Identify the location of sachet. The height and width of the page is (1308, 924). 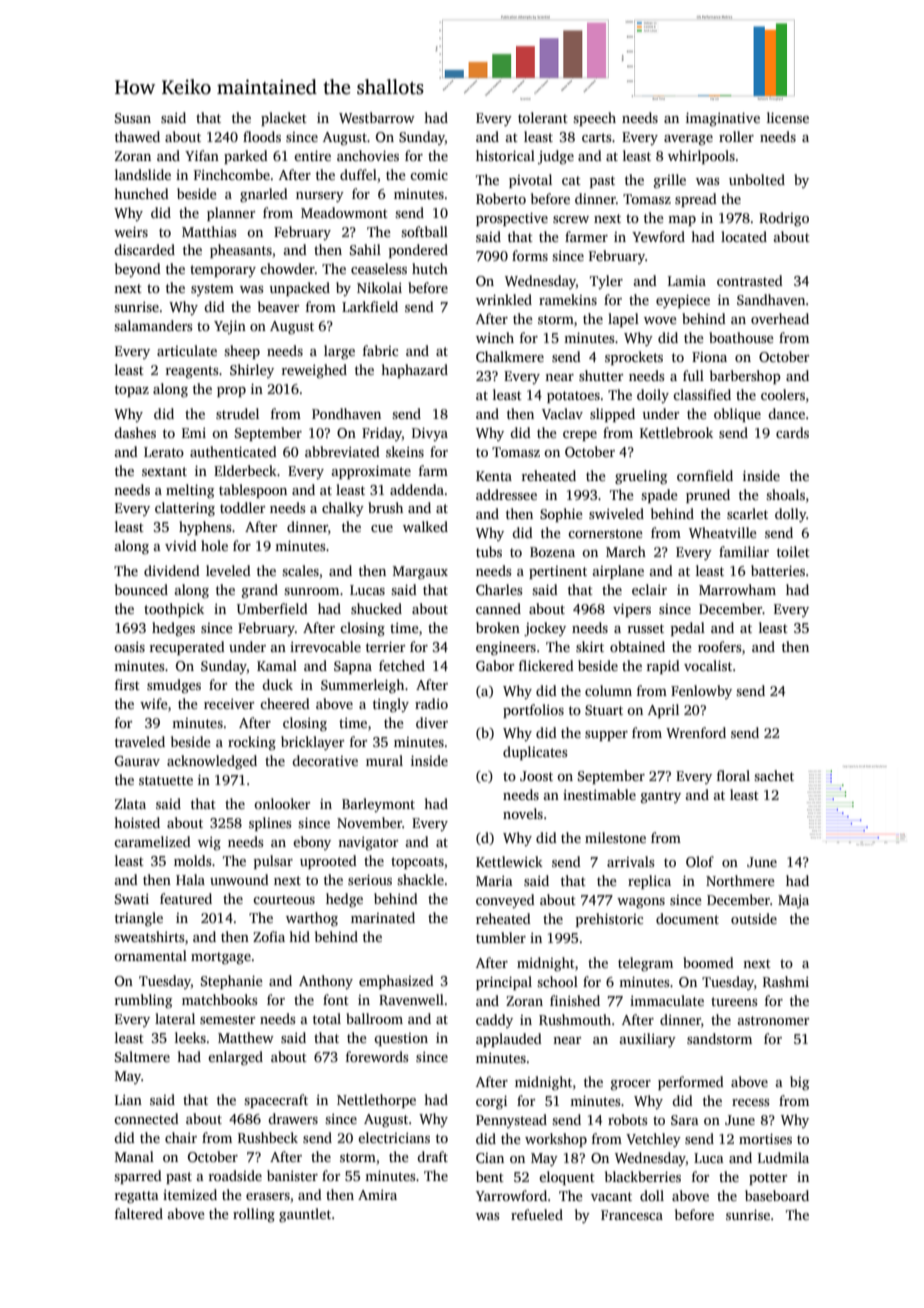
(774, 775).
